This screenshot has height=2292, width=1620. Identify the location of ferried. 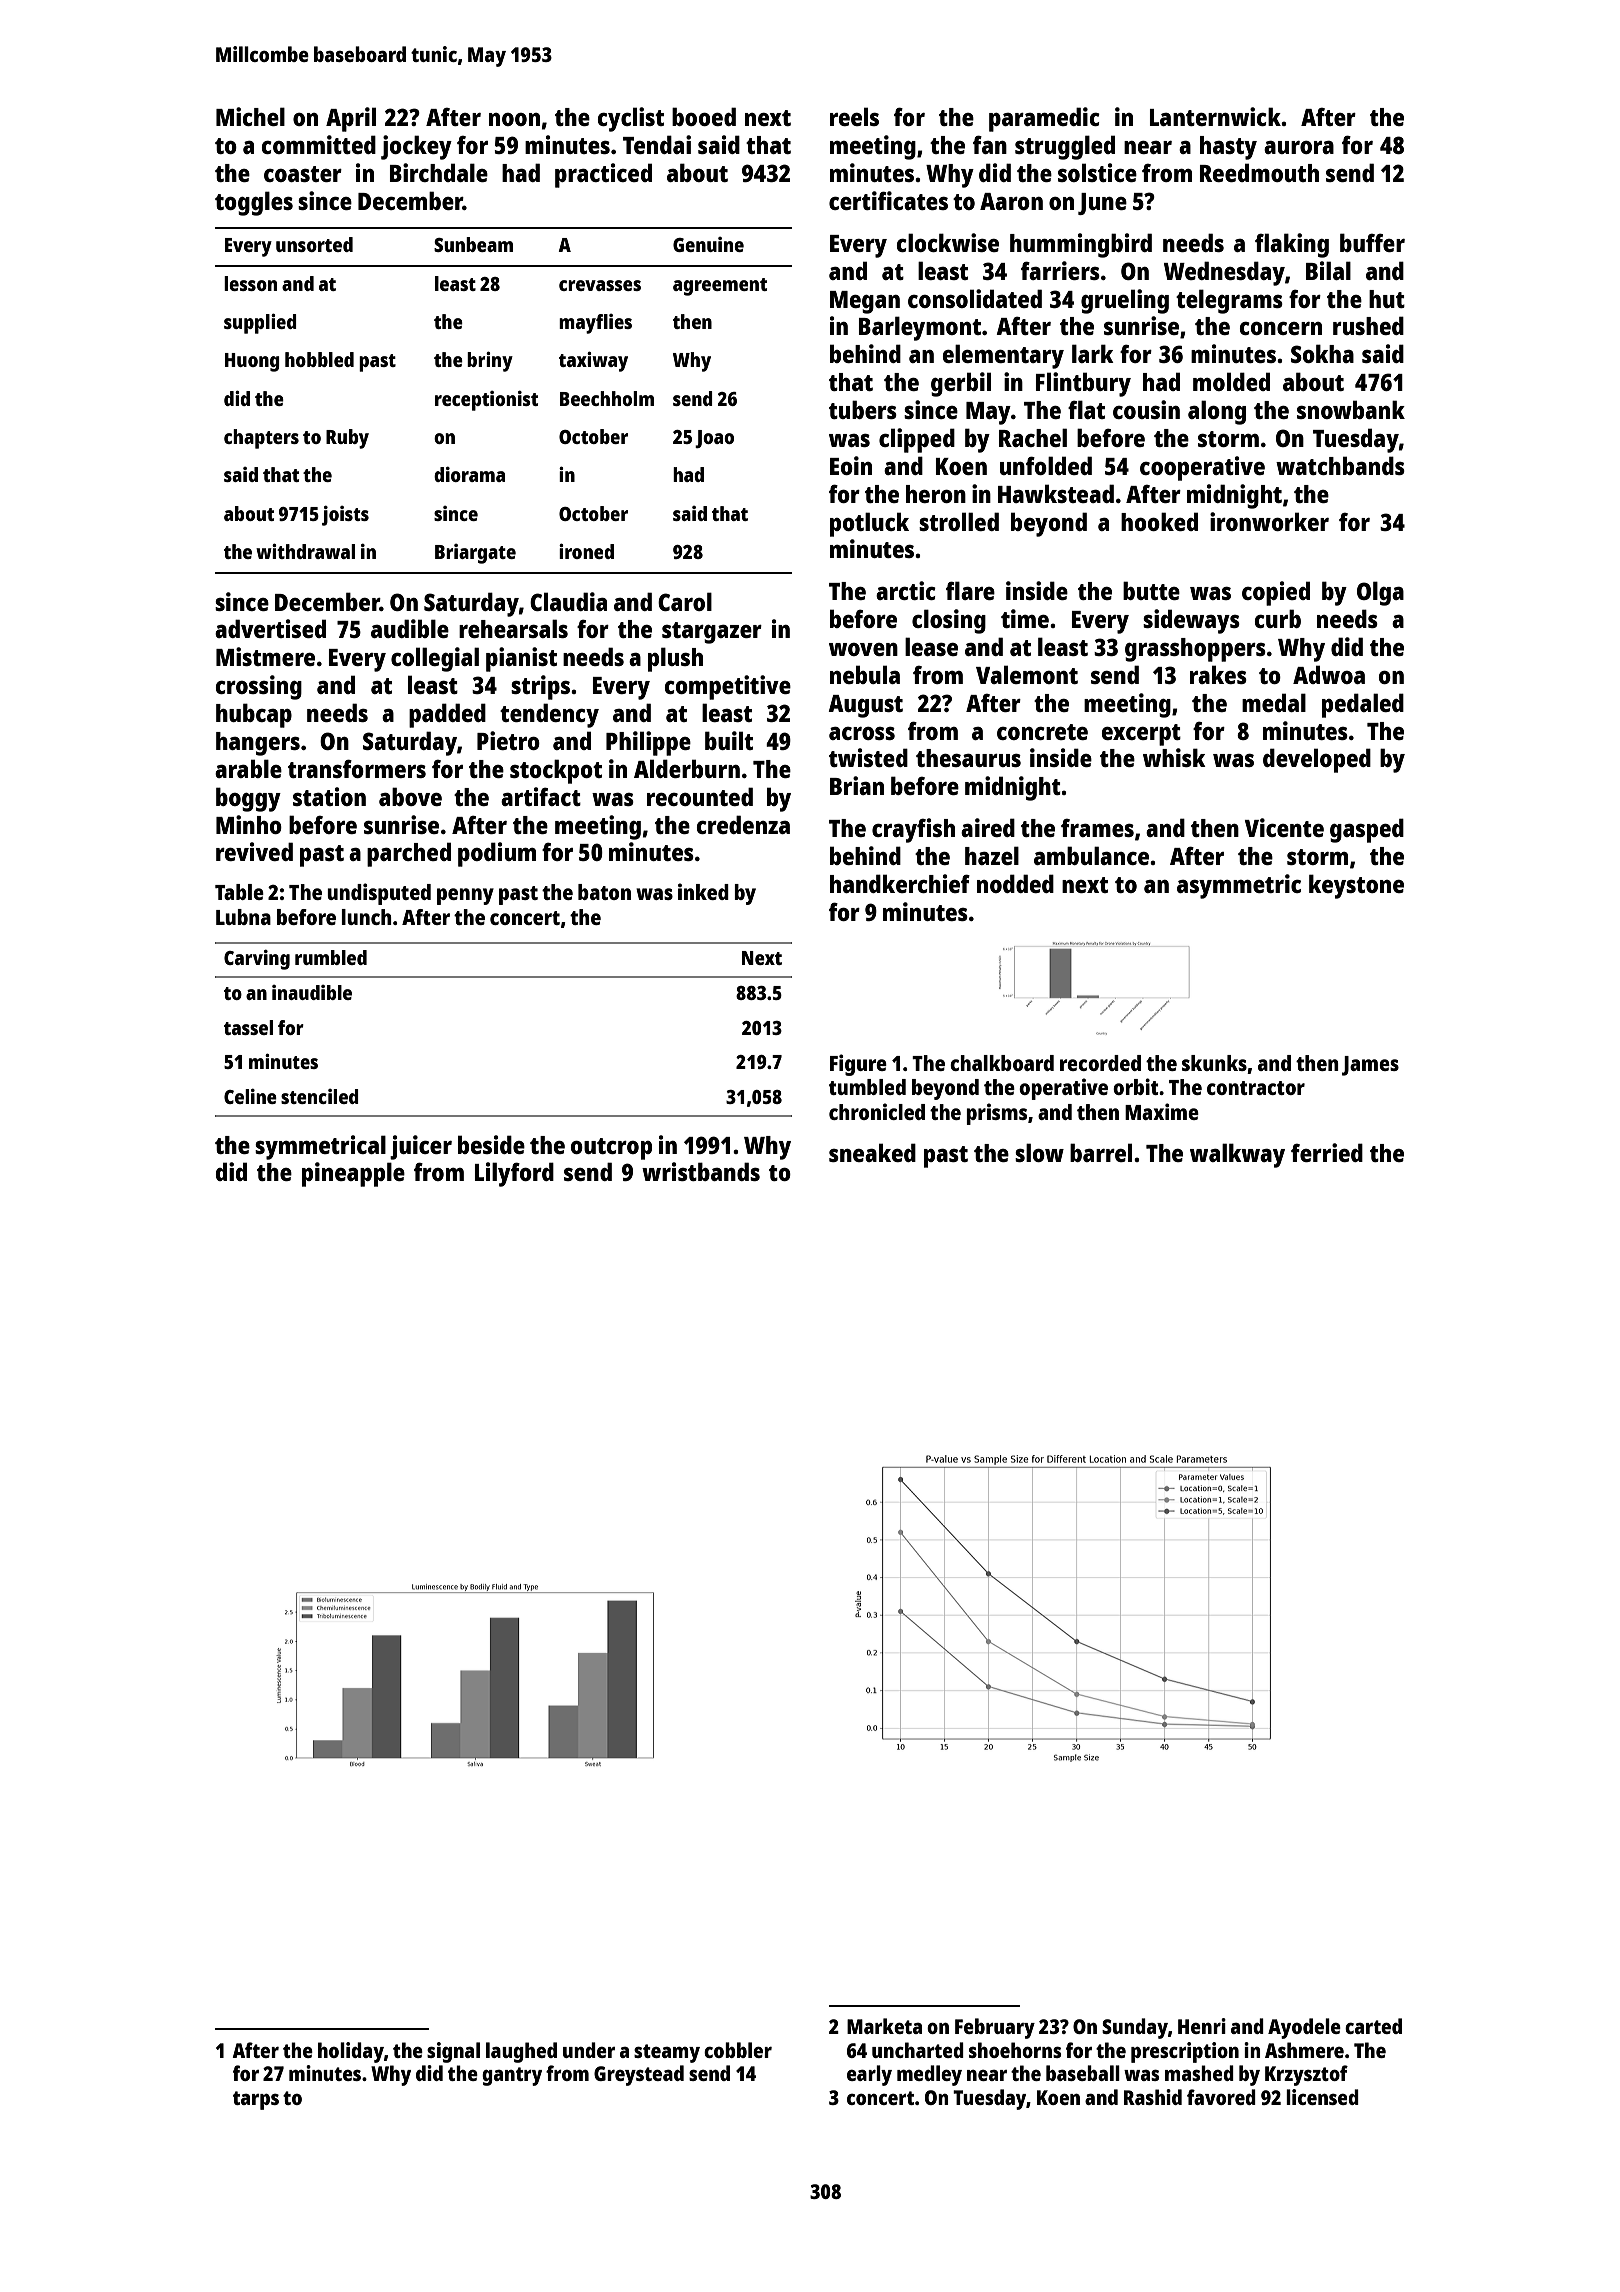
(1327, 1152).
